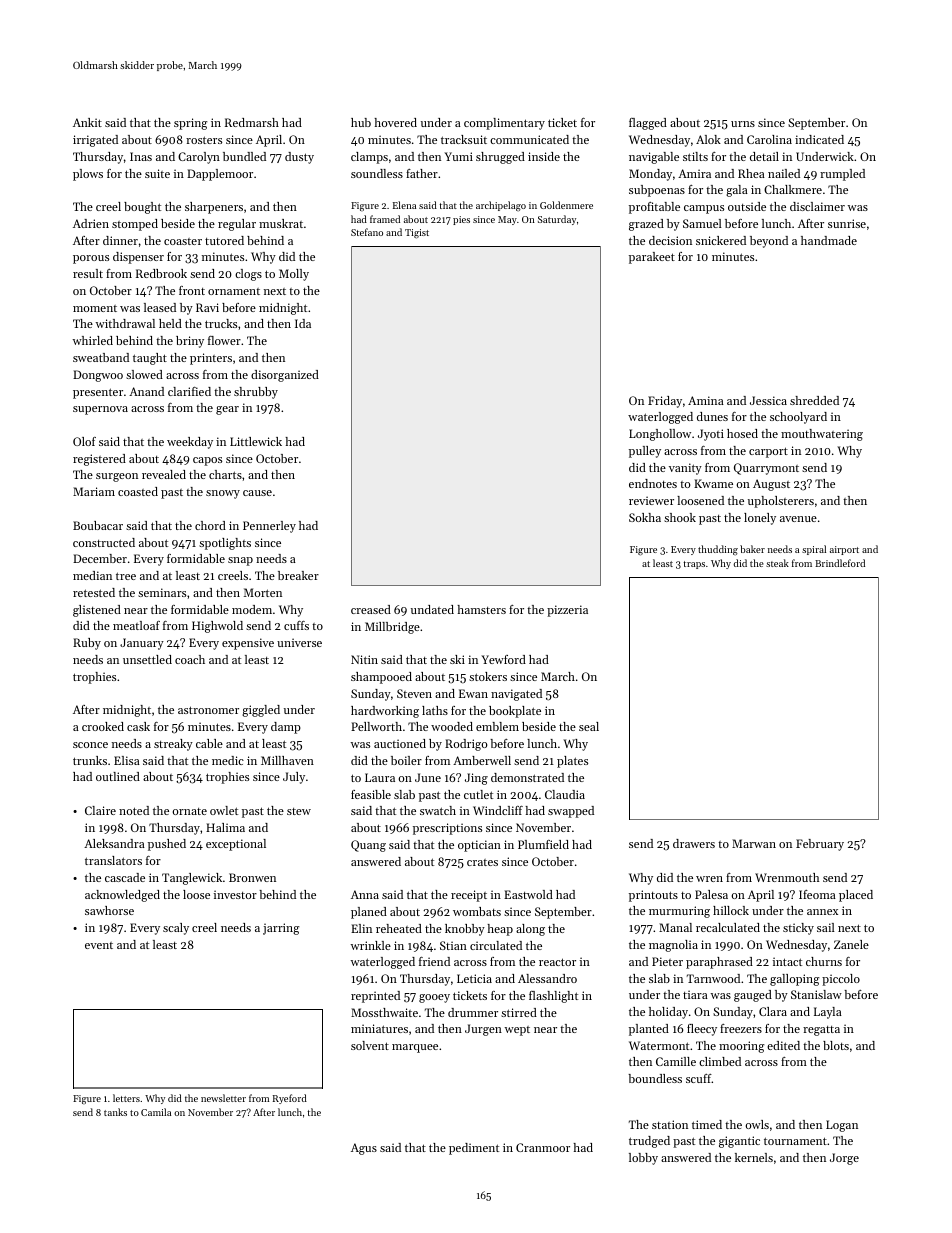 The width and height of the screenshot is (952, 1233). I want to click on Adrien, so click(91, 223).
